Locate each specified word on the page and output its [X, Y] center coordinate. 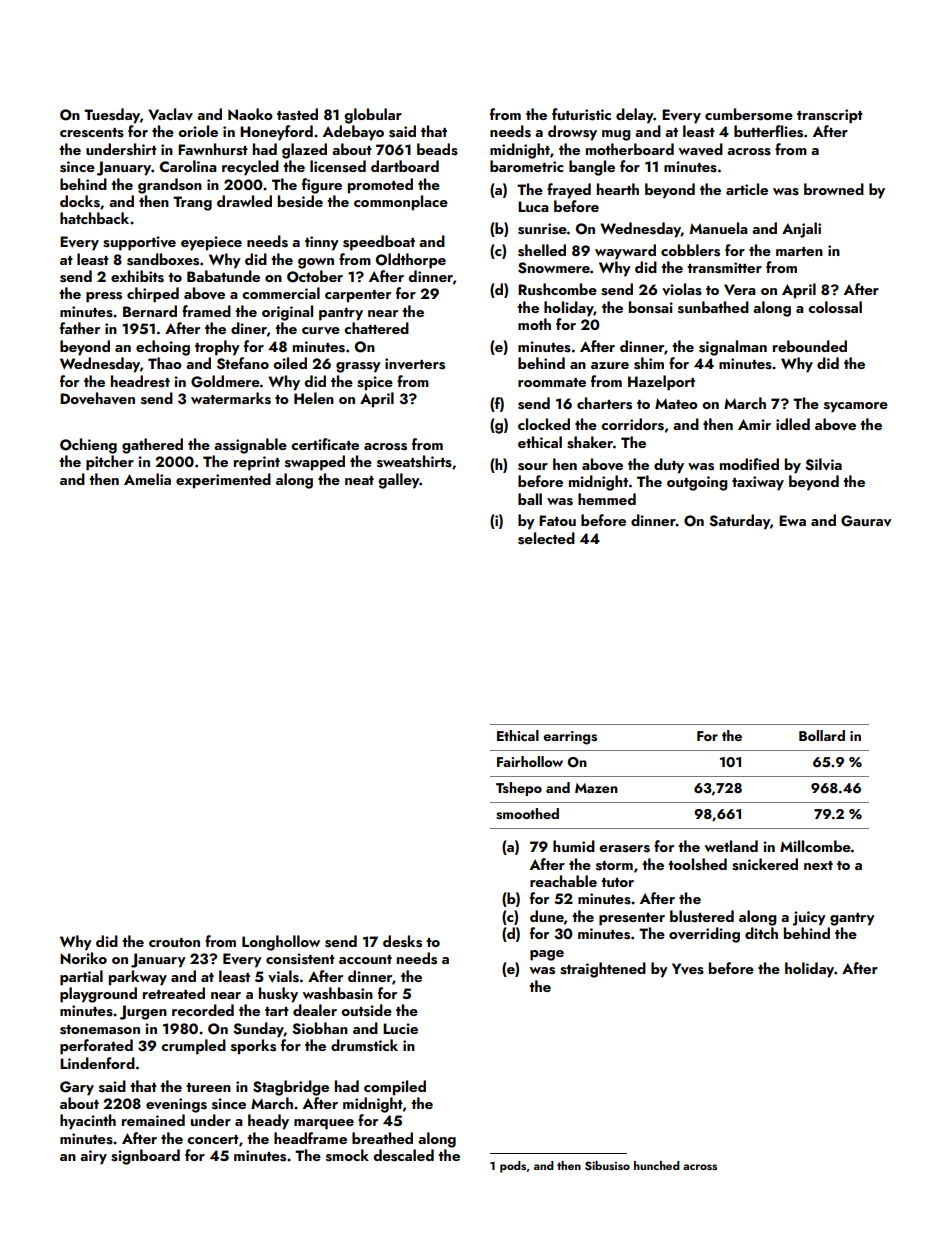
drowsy [572, 133]
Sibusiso [607, 1165]
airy [93, 1157]
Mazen [596, 788]
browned [834, 189]
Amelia [147, 479]
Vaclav [170, 114]
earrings [570, 738]
